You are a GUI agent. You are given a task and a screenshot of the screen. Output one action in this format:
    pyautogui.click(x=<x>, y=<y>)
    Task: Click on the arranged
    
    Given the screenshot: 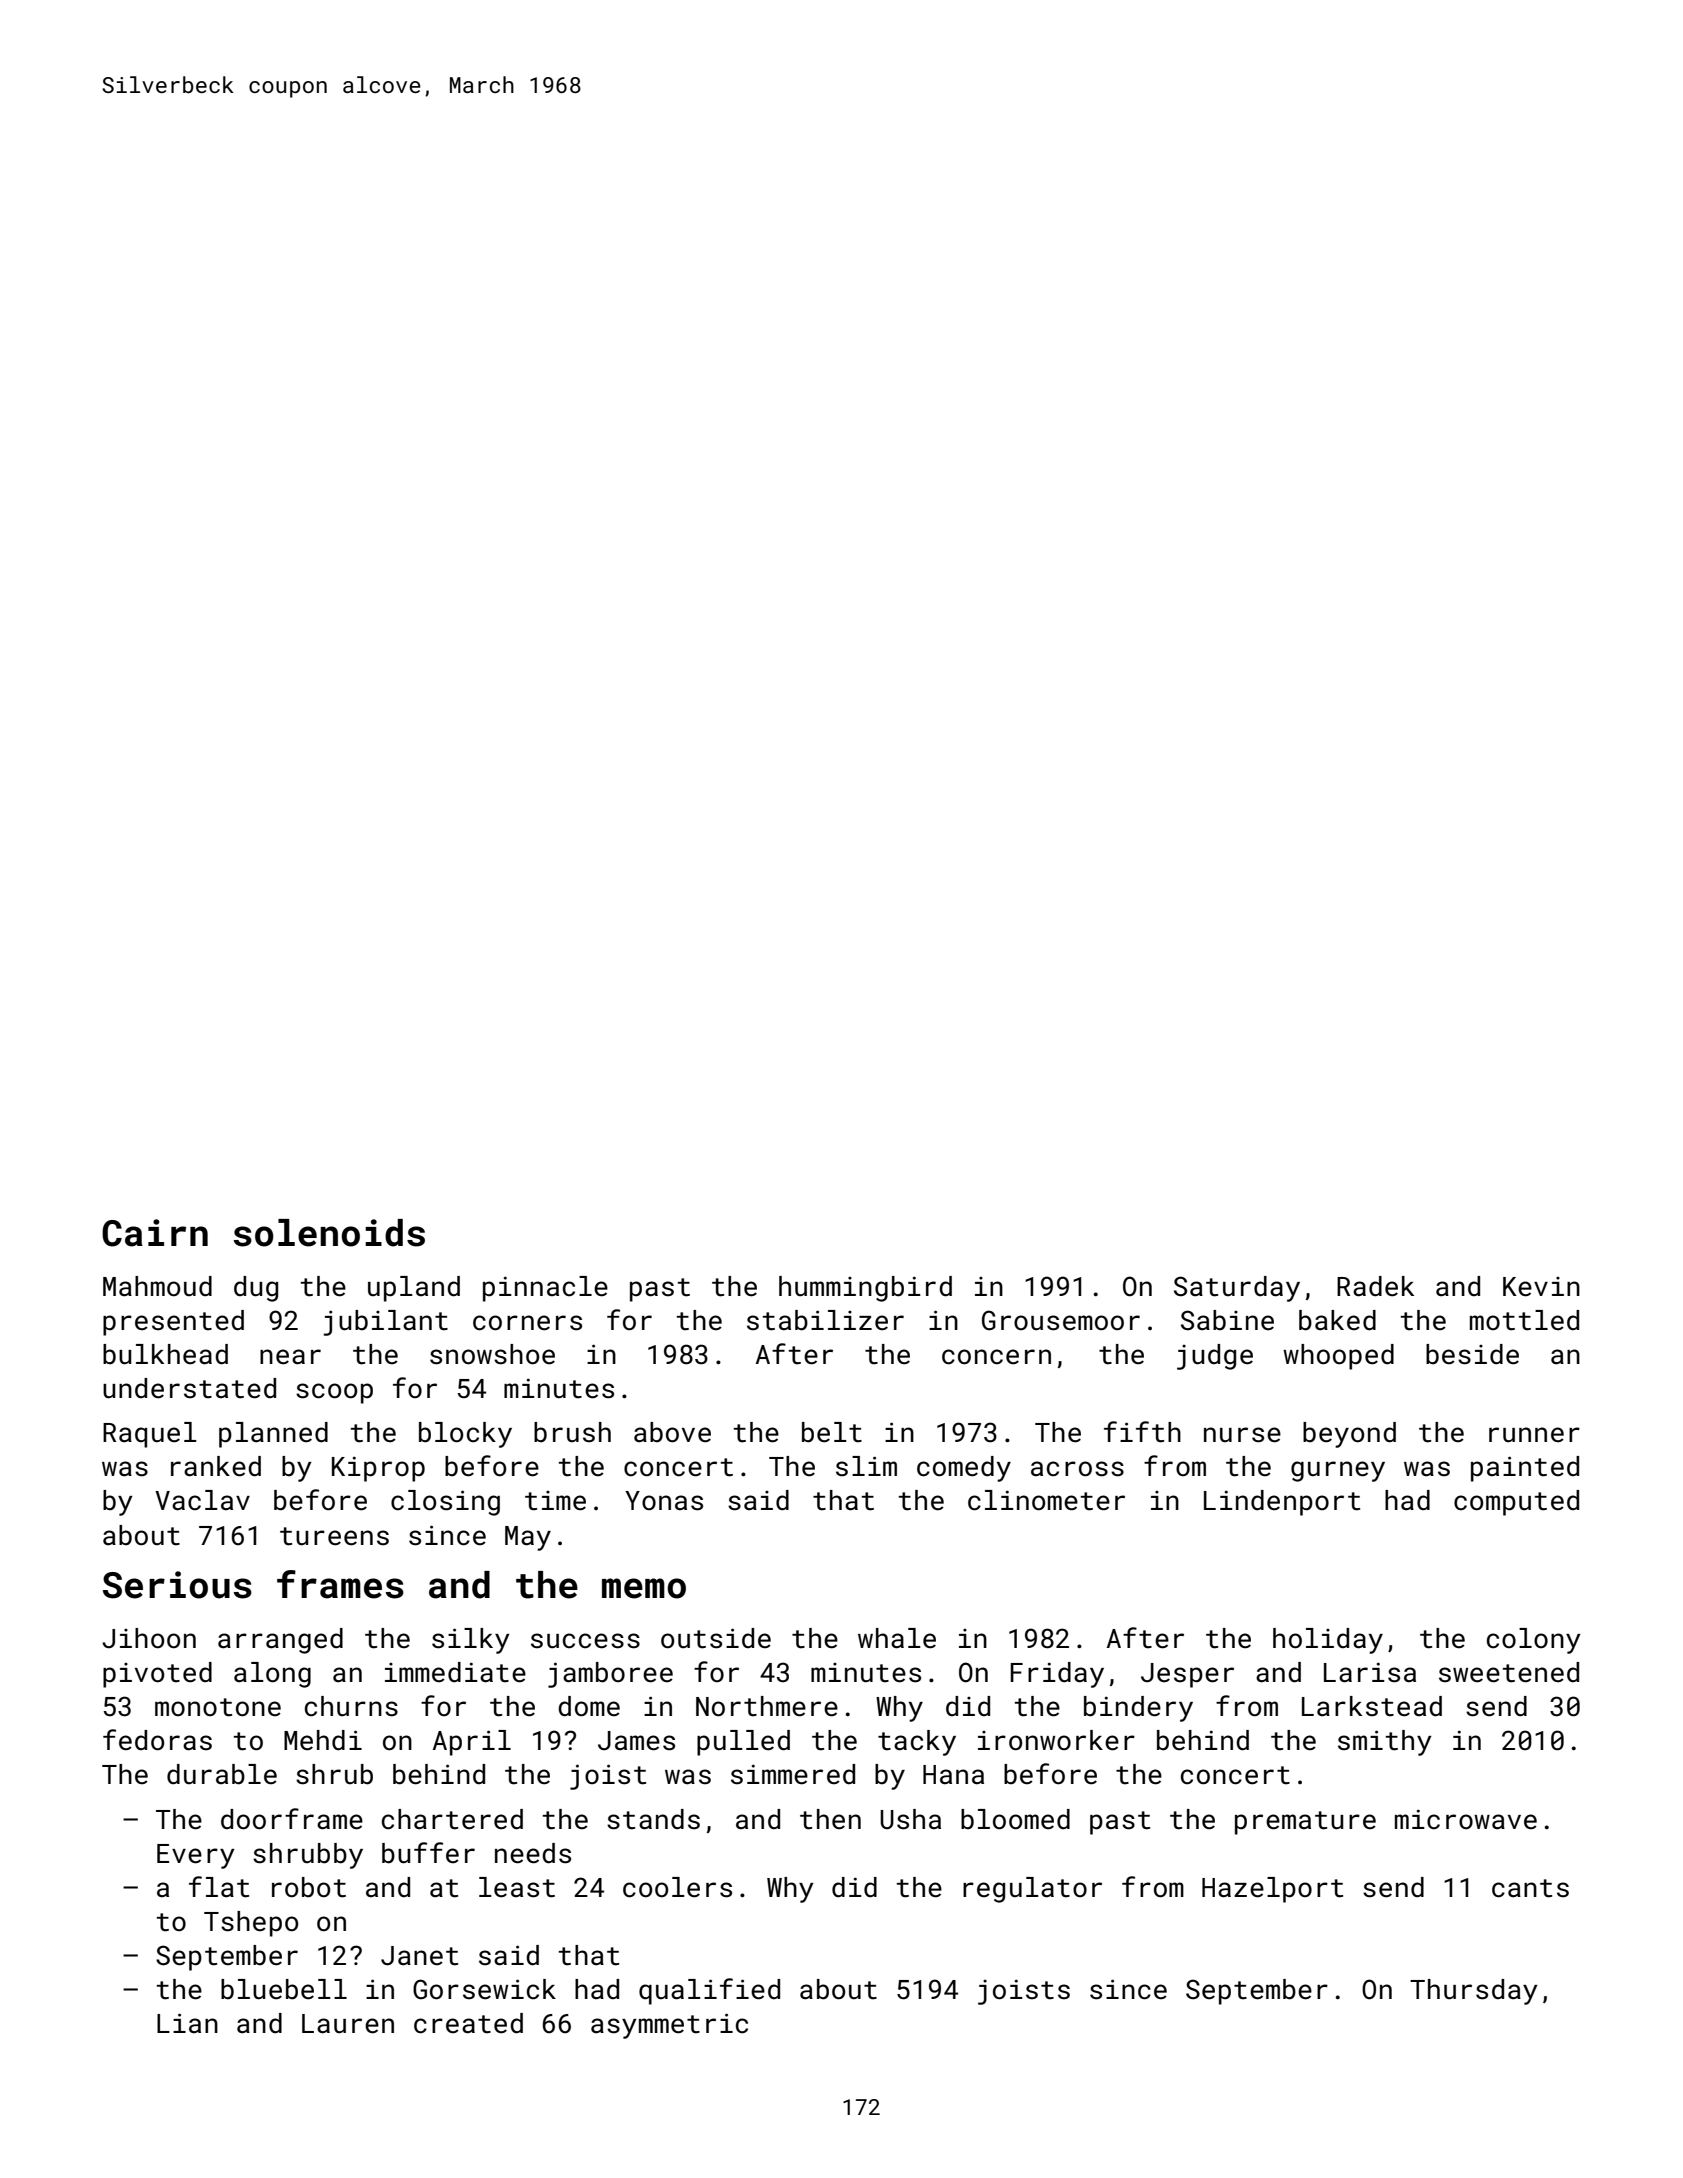 What is the action you would take?
    pyautogui.click(x=280, y=1641)
